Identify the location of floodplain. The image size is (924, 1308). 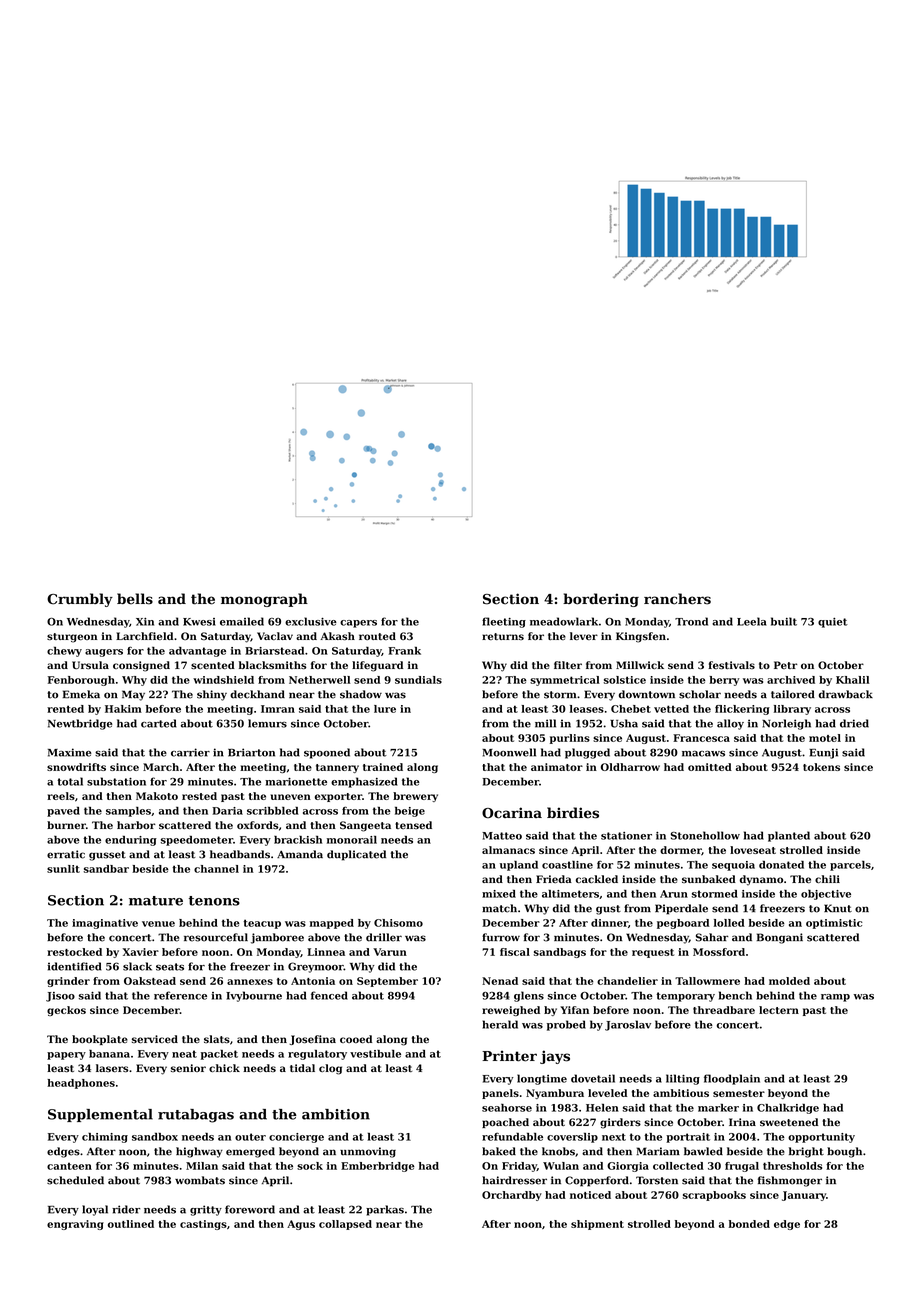
(732, 1079).
